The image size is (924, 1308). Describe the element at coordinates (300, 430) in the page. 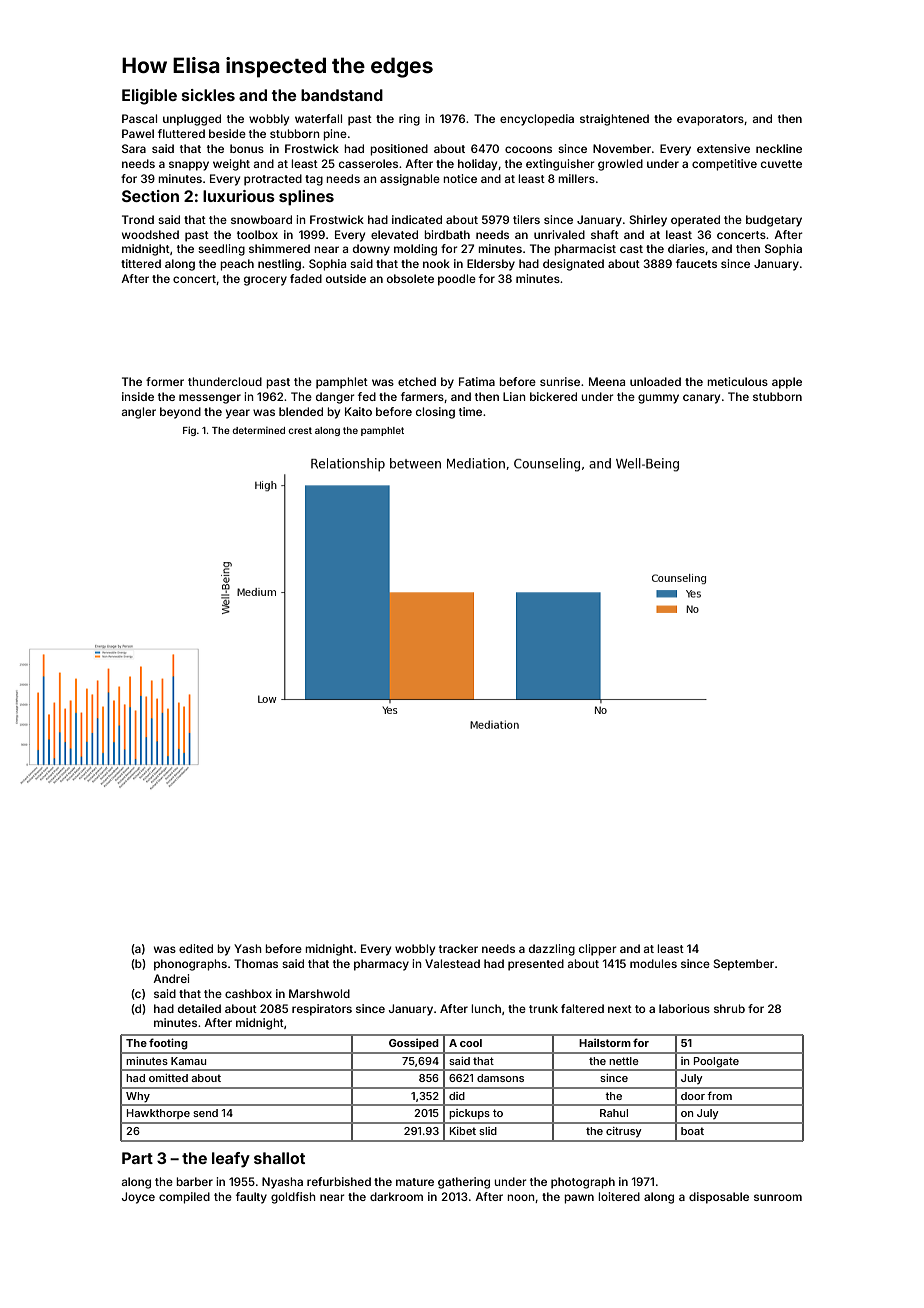

I see `crest` at that location.
